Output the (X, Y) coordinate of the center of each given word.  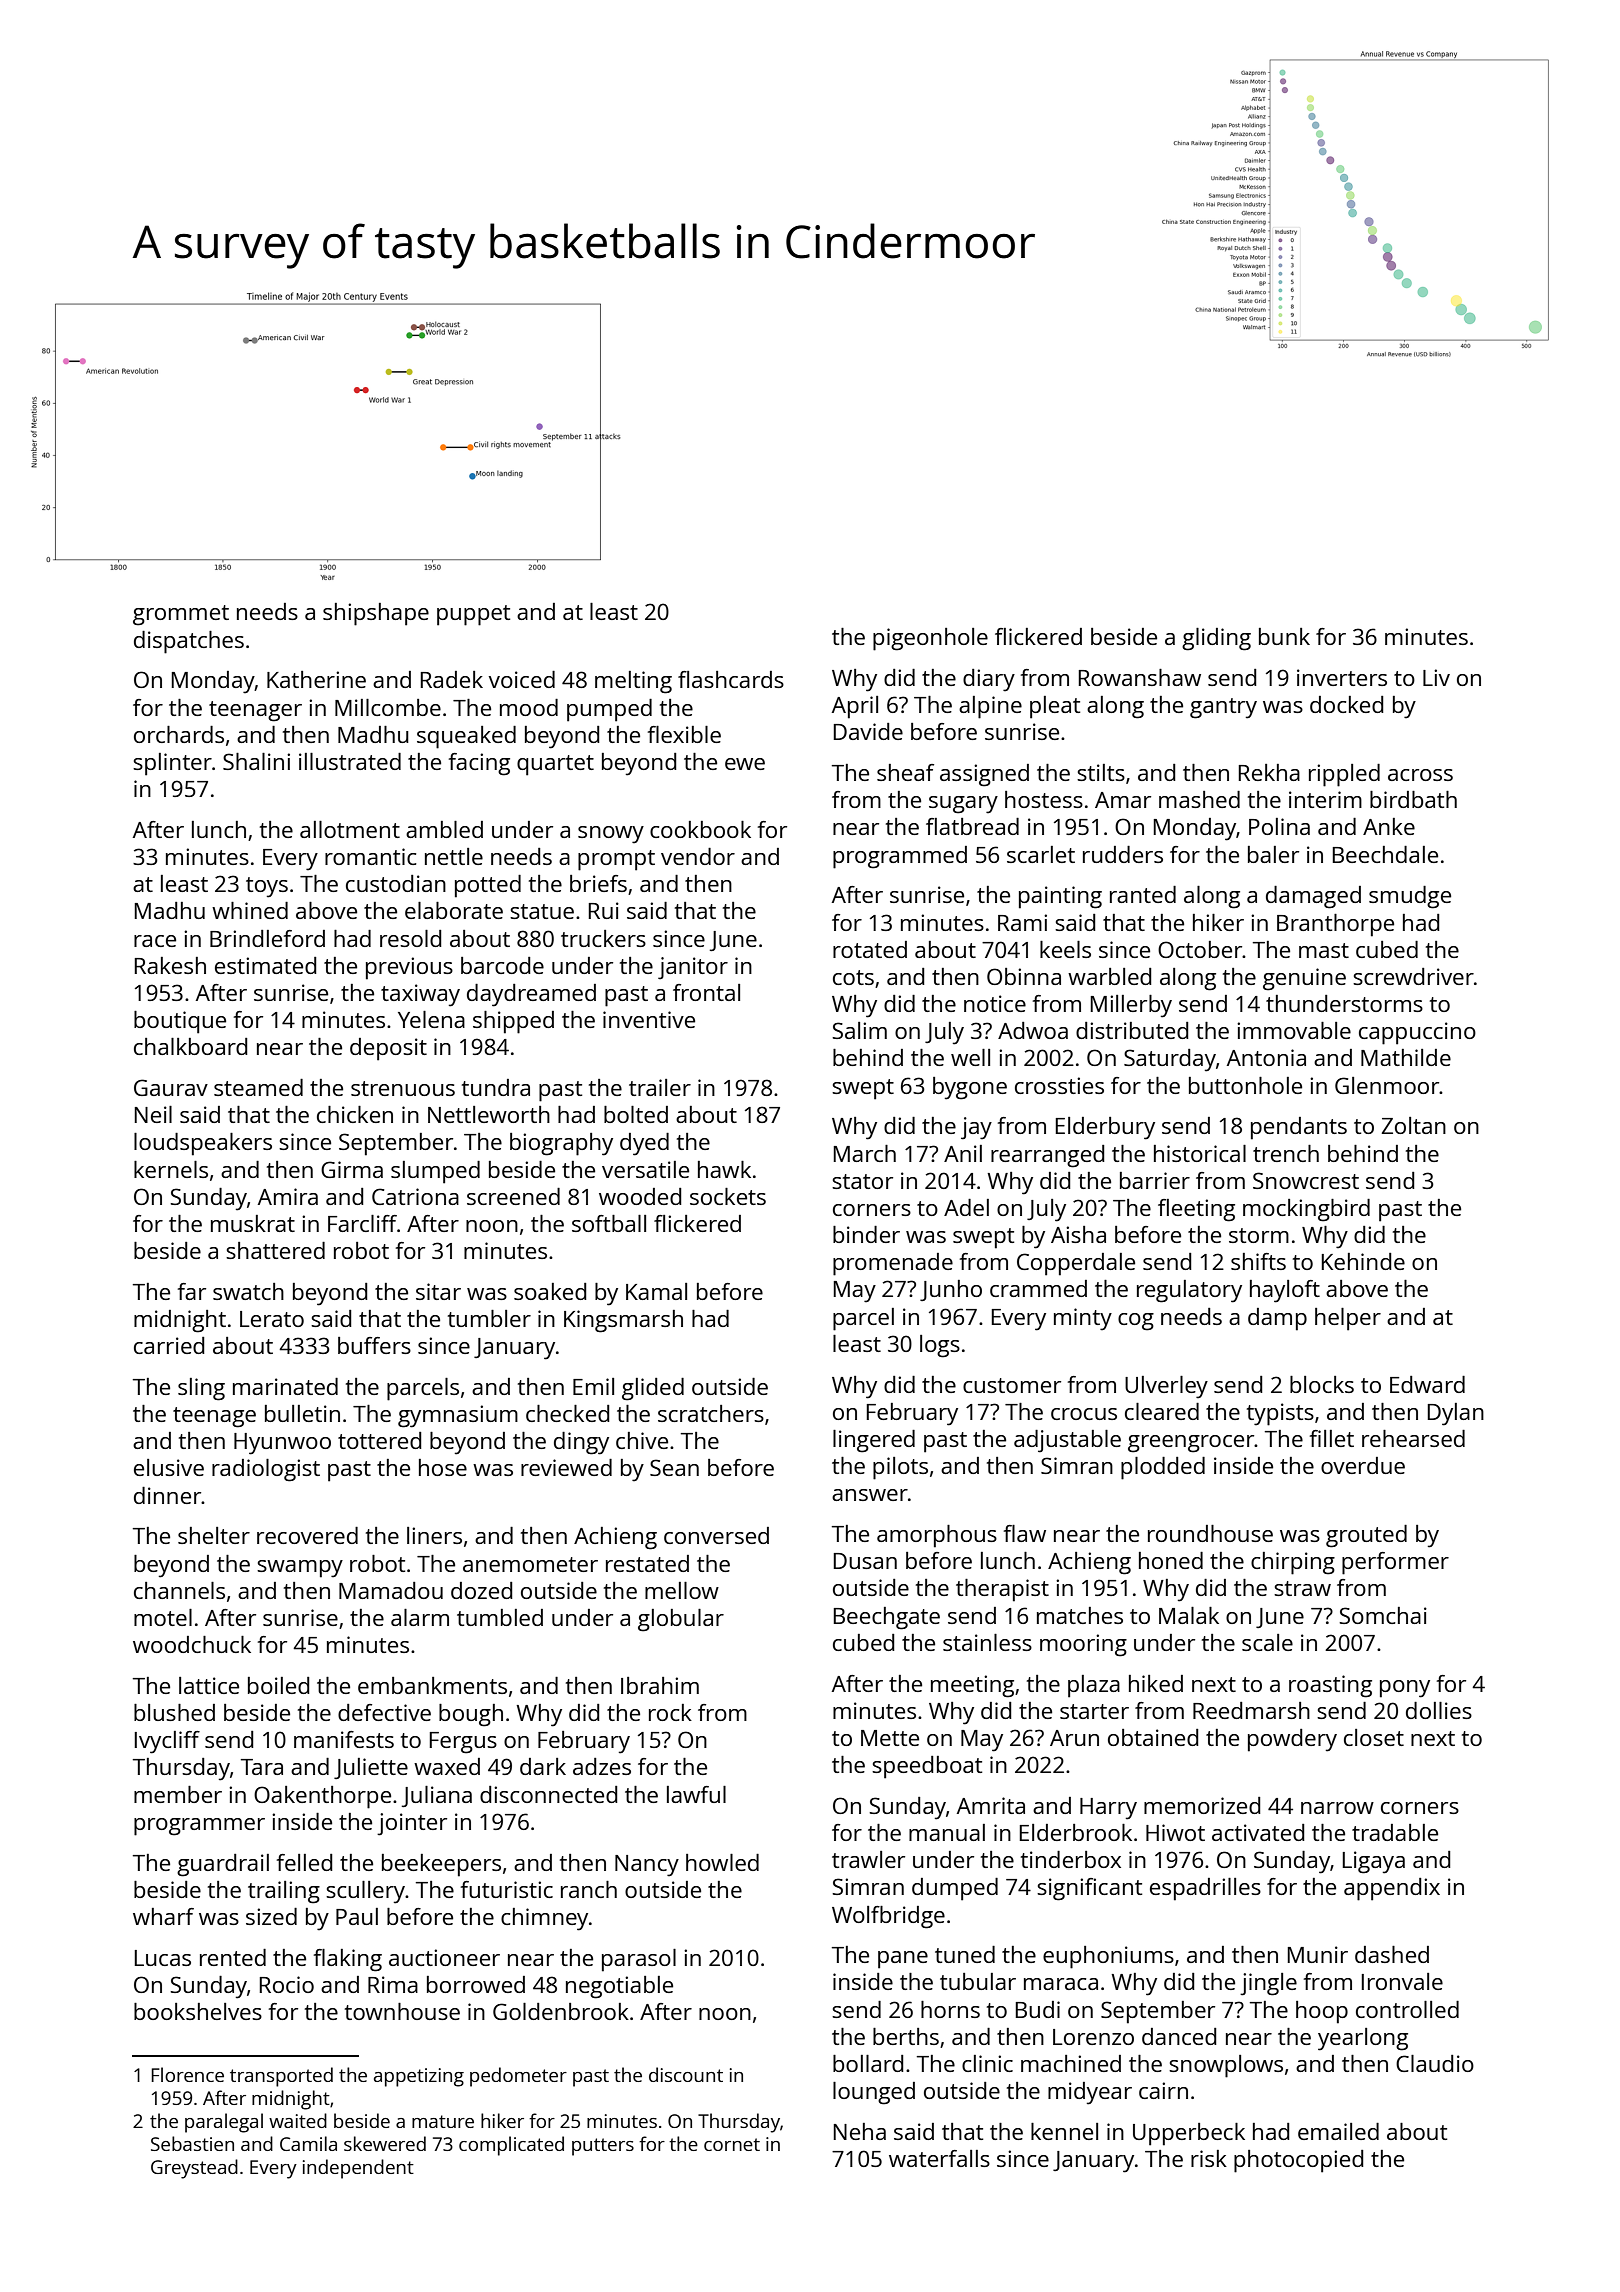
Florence (187, 2074)
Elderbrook (1076, 1832)
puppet (473, 615)
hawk (724, 1169)
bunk (1284, 636)
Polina (1279, 826)
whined (250, 910)
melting (633, 682)
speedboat (927, 1767)
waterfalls (939, 2158)
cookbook (700, 829)
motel (163, 1617)
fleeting (1196, 1210)
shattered (275, 1250)
